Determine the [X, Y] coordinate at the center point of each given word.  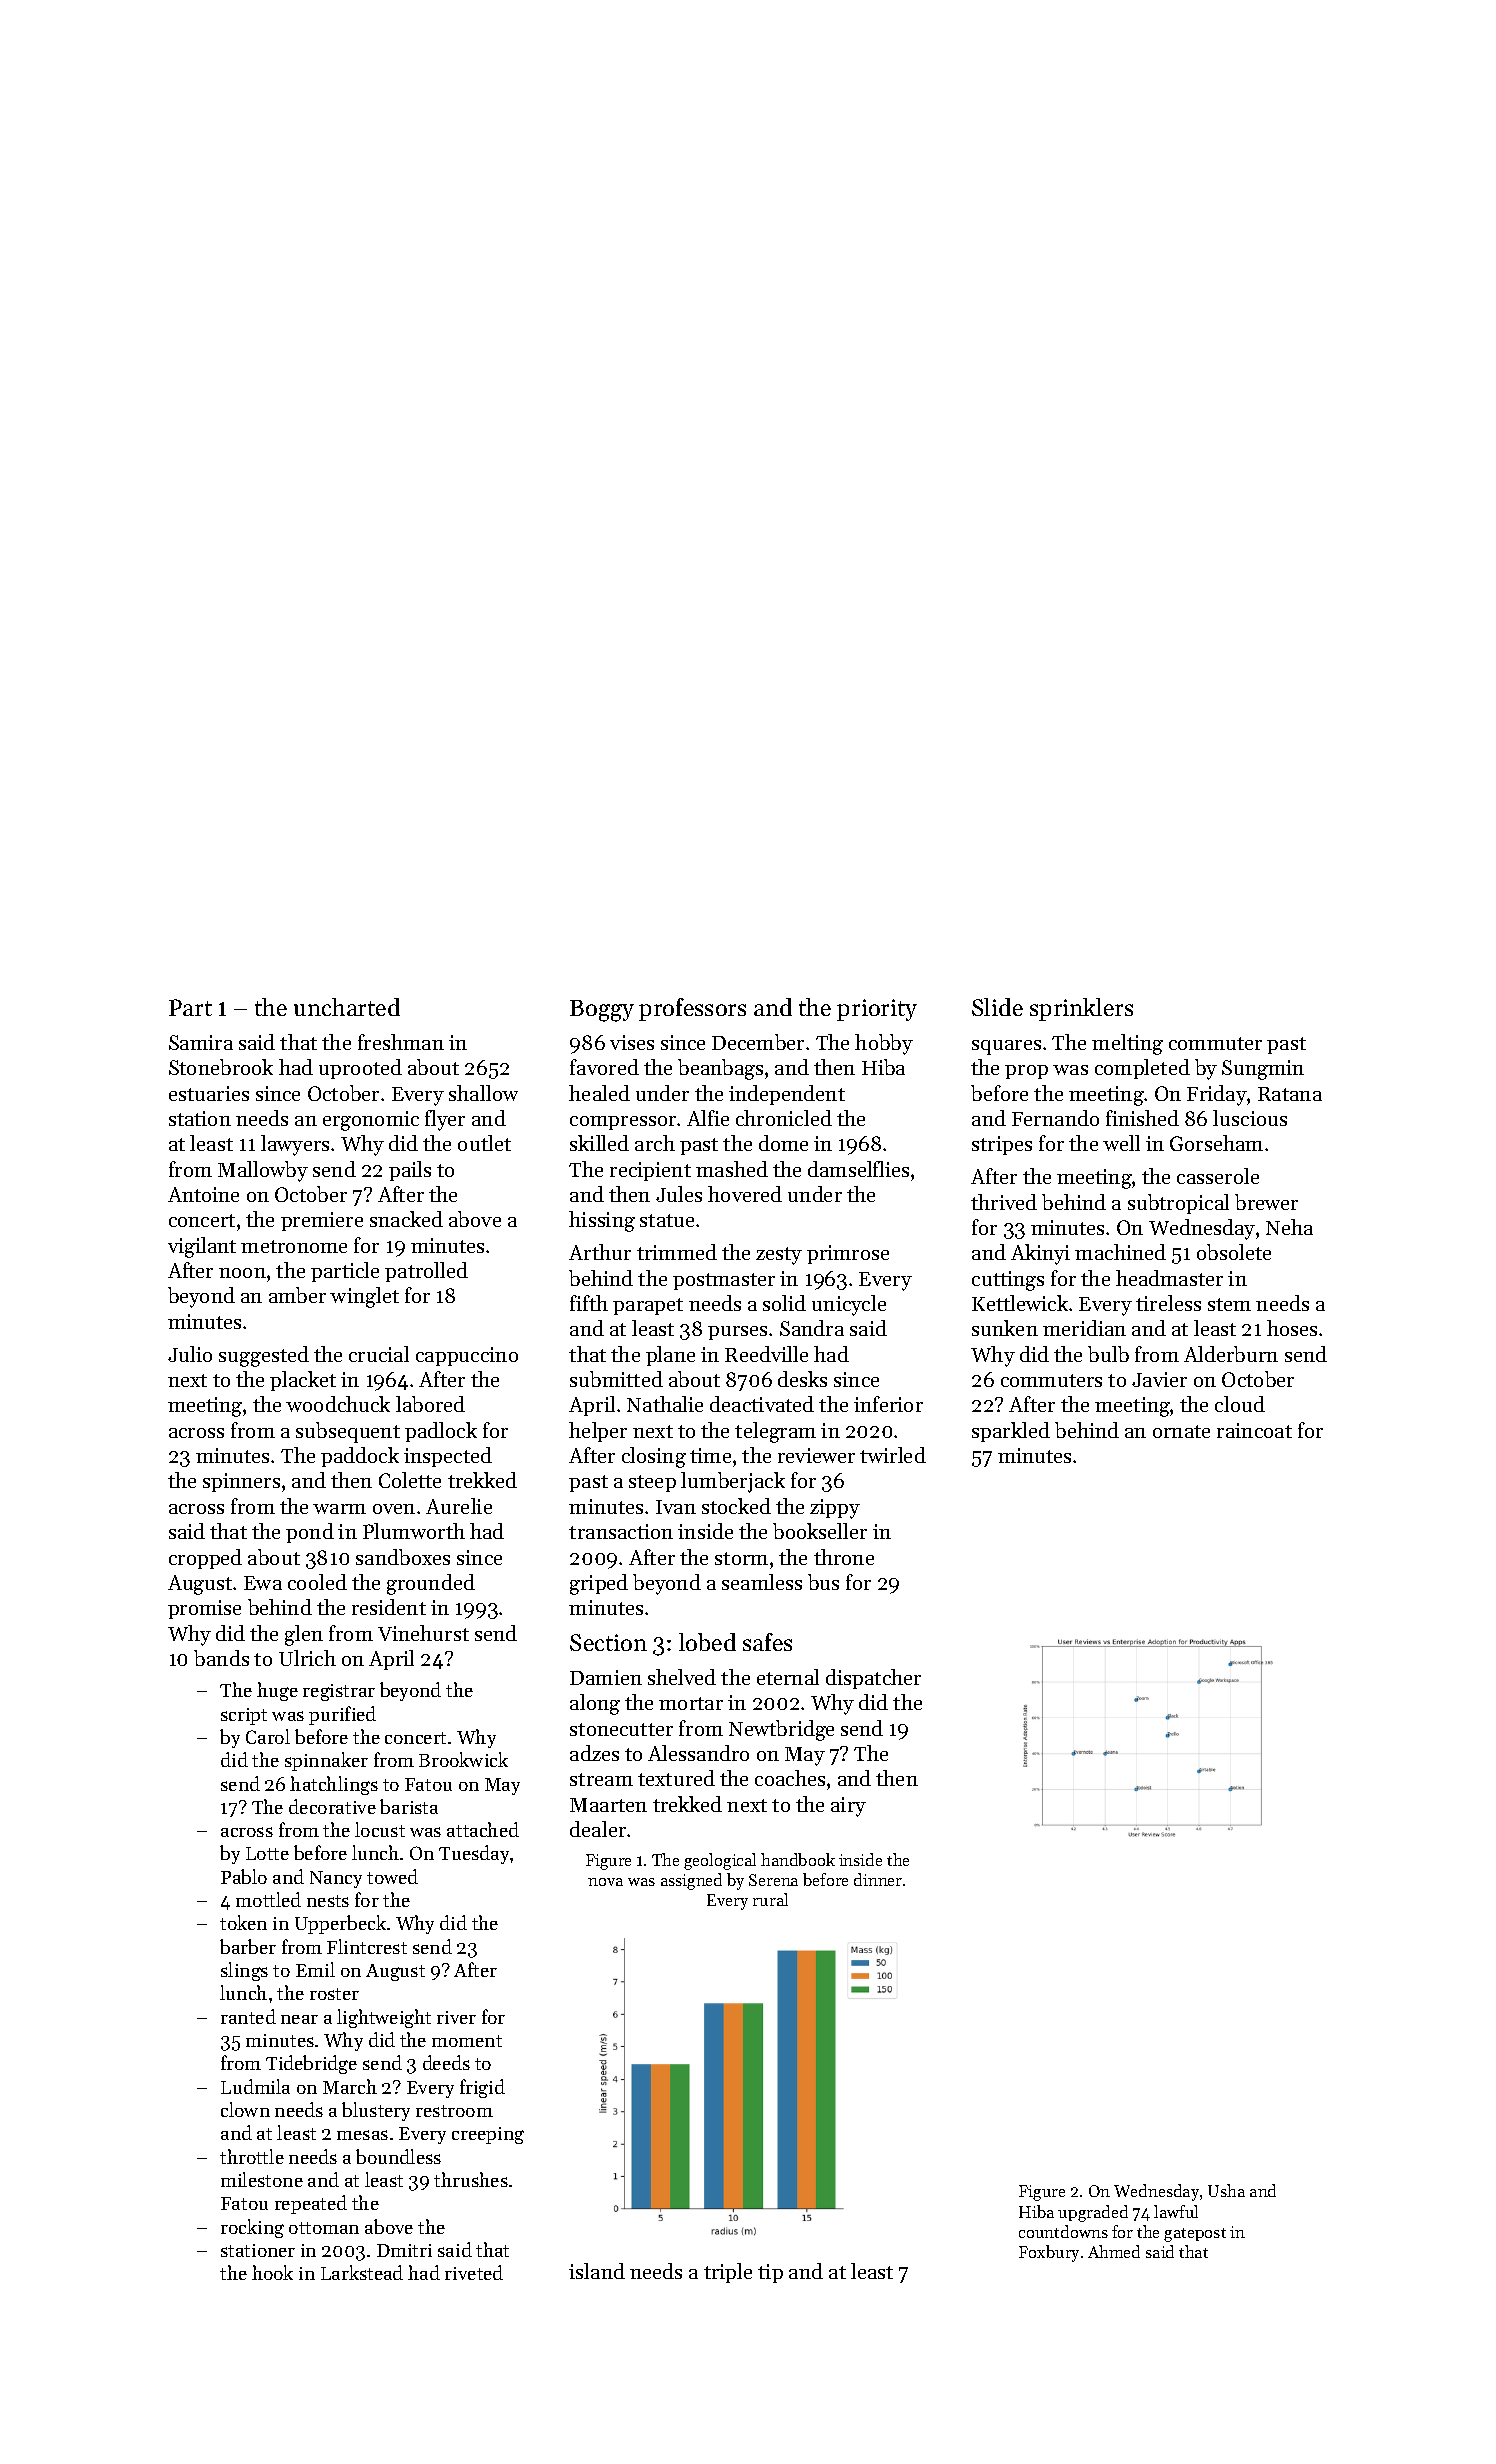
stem [1229, 1304]
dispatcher [873, 1679]
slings [244, 1971]
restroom [454, 2111]
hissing [602, 1221]
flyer [445, 1120]
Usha [1226, 2190]
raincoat [1254, 1430]
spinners [241, 1482]
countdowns [1063, 2231]
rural [770, 1899]
